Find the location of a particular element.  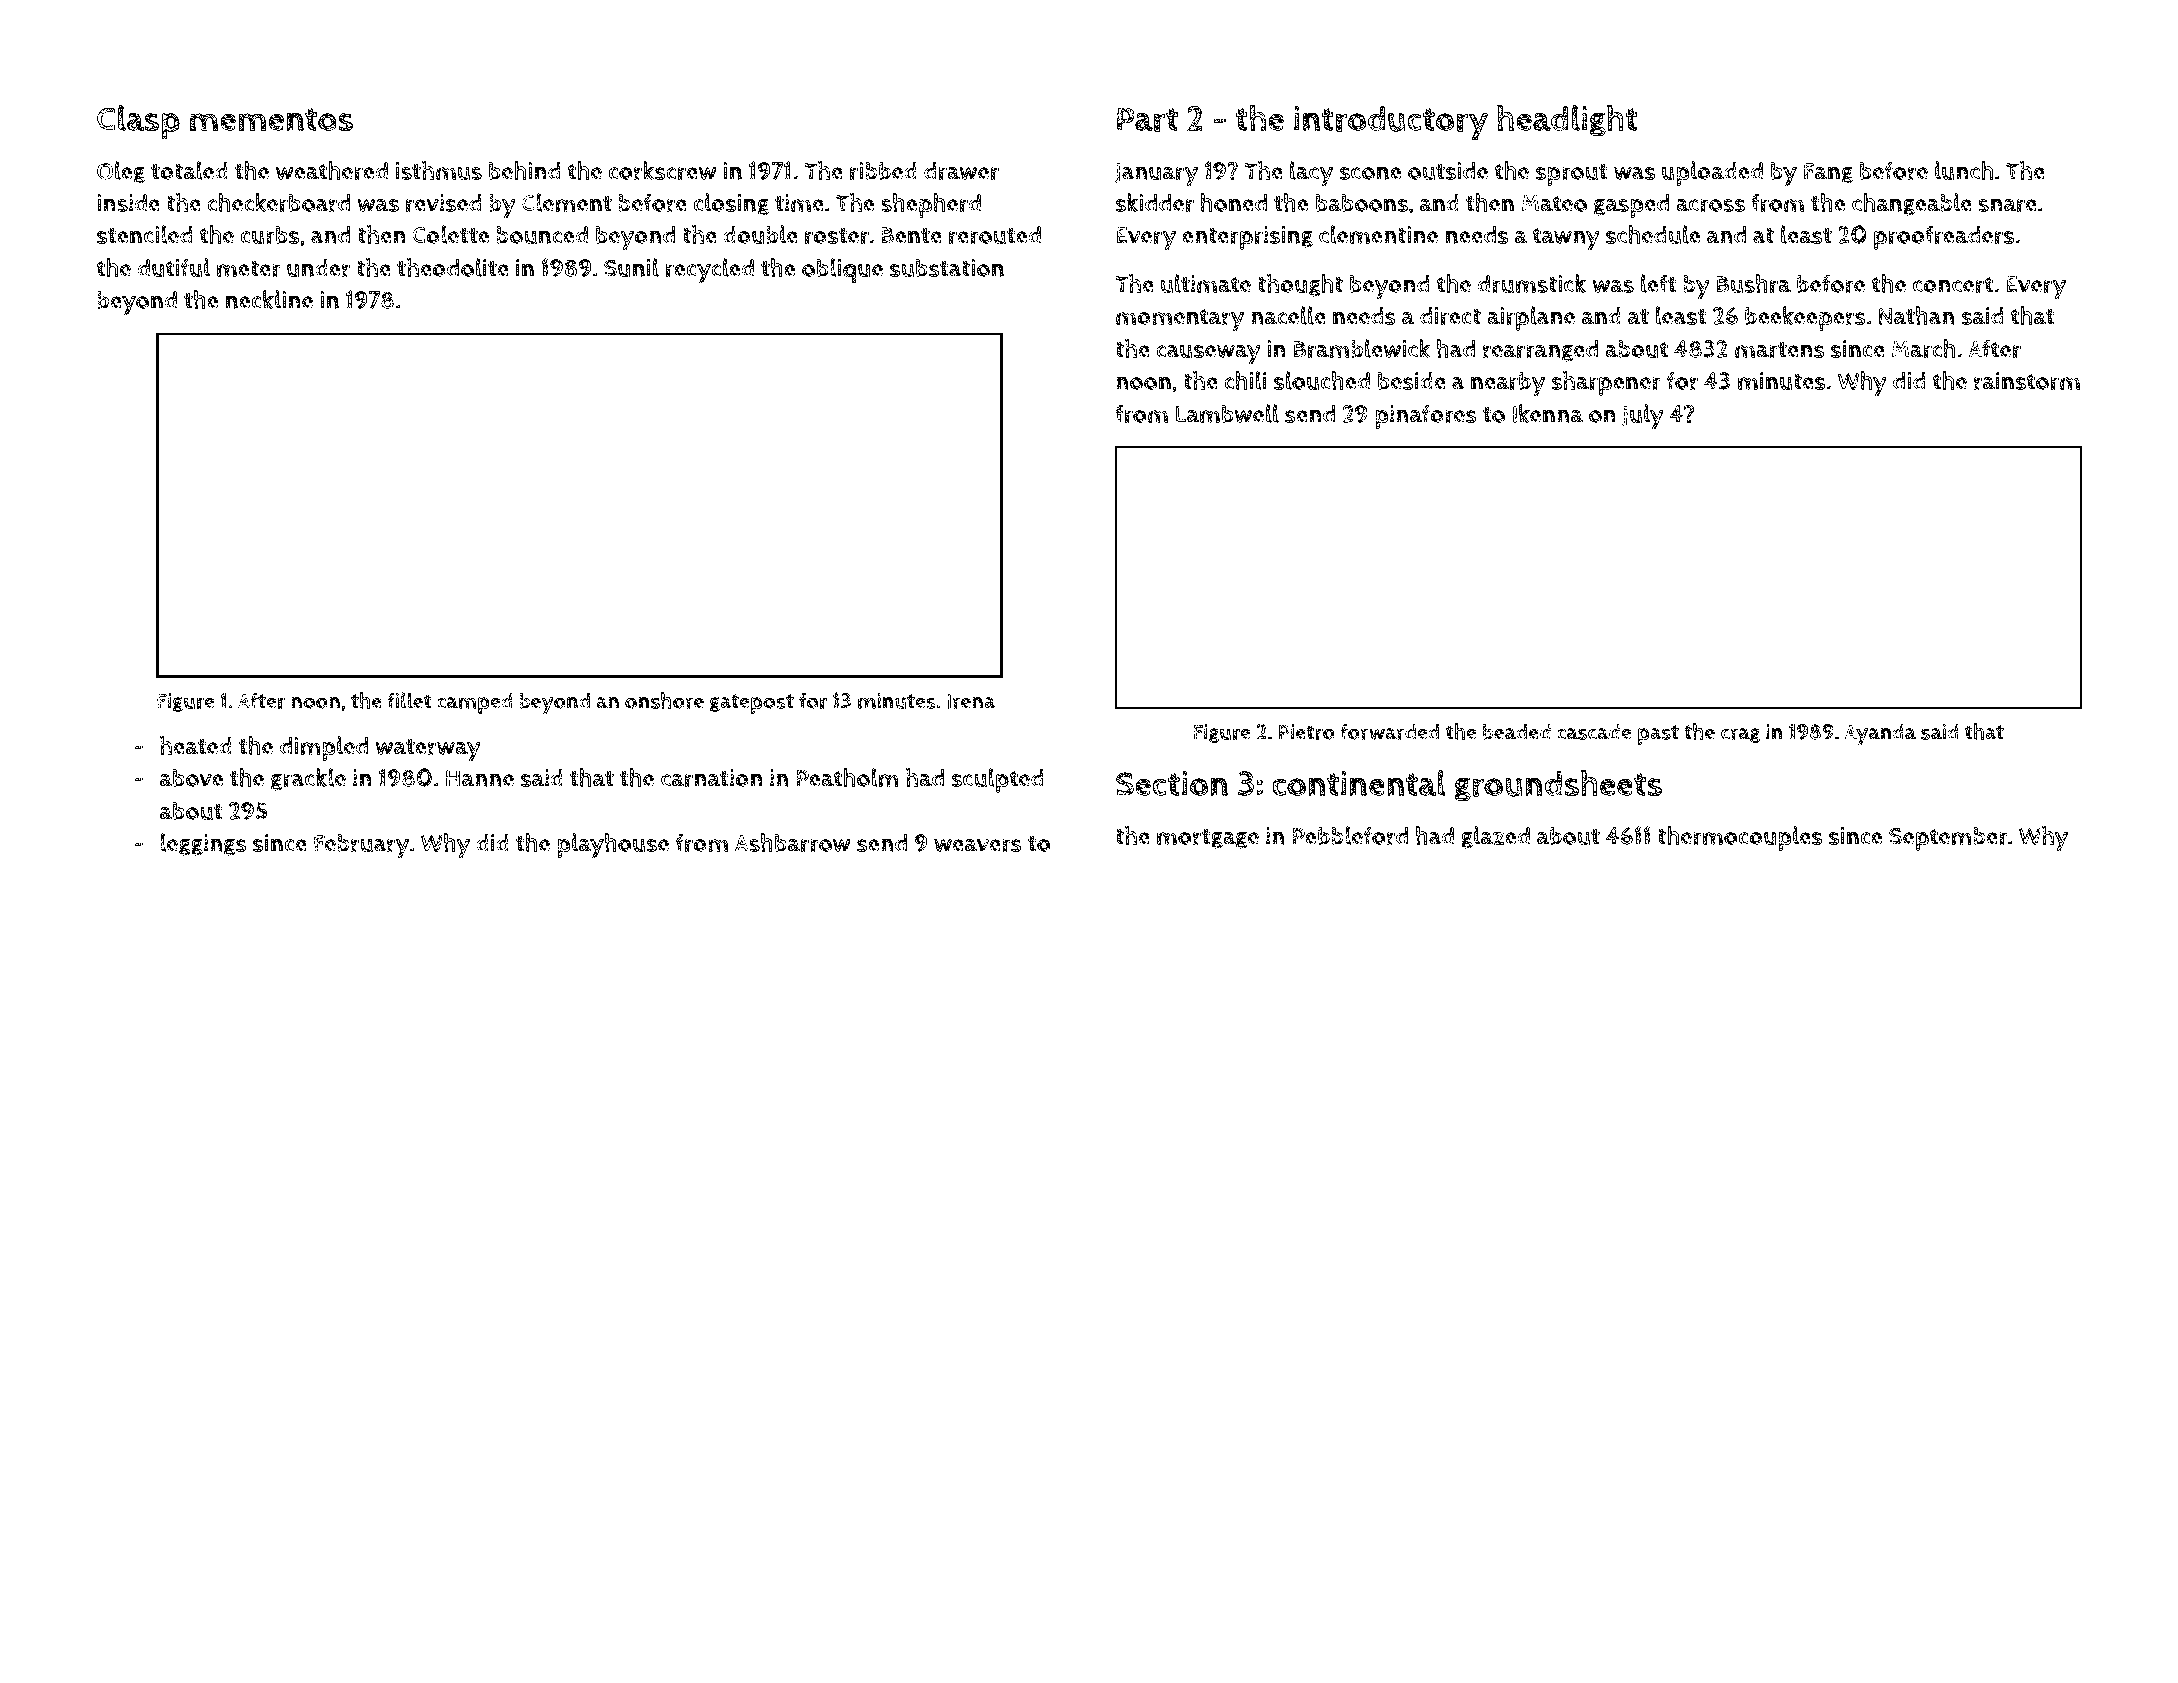

Bente is located at coordinates (911, 235).
